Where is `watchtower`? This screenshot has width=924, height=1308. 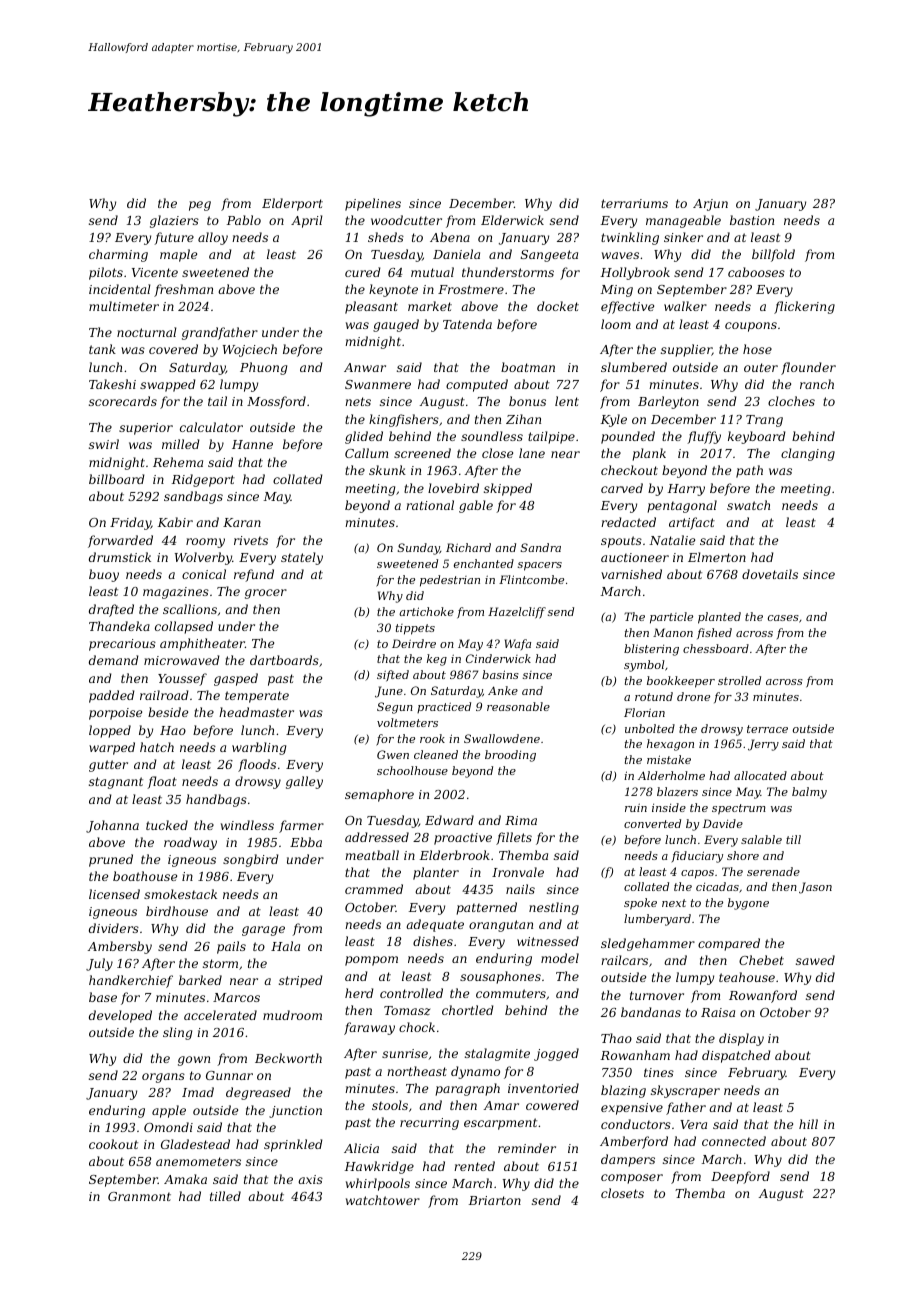 watchtower is located at coordinates (383, 1200).
